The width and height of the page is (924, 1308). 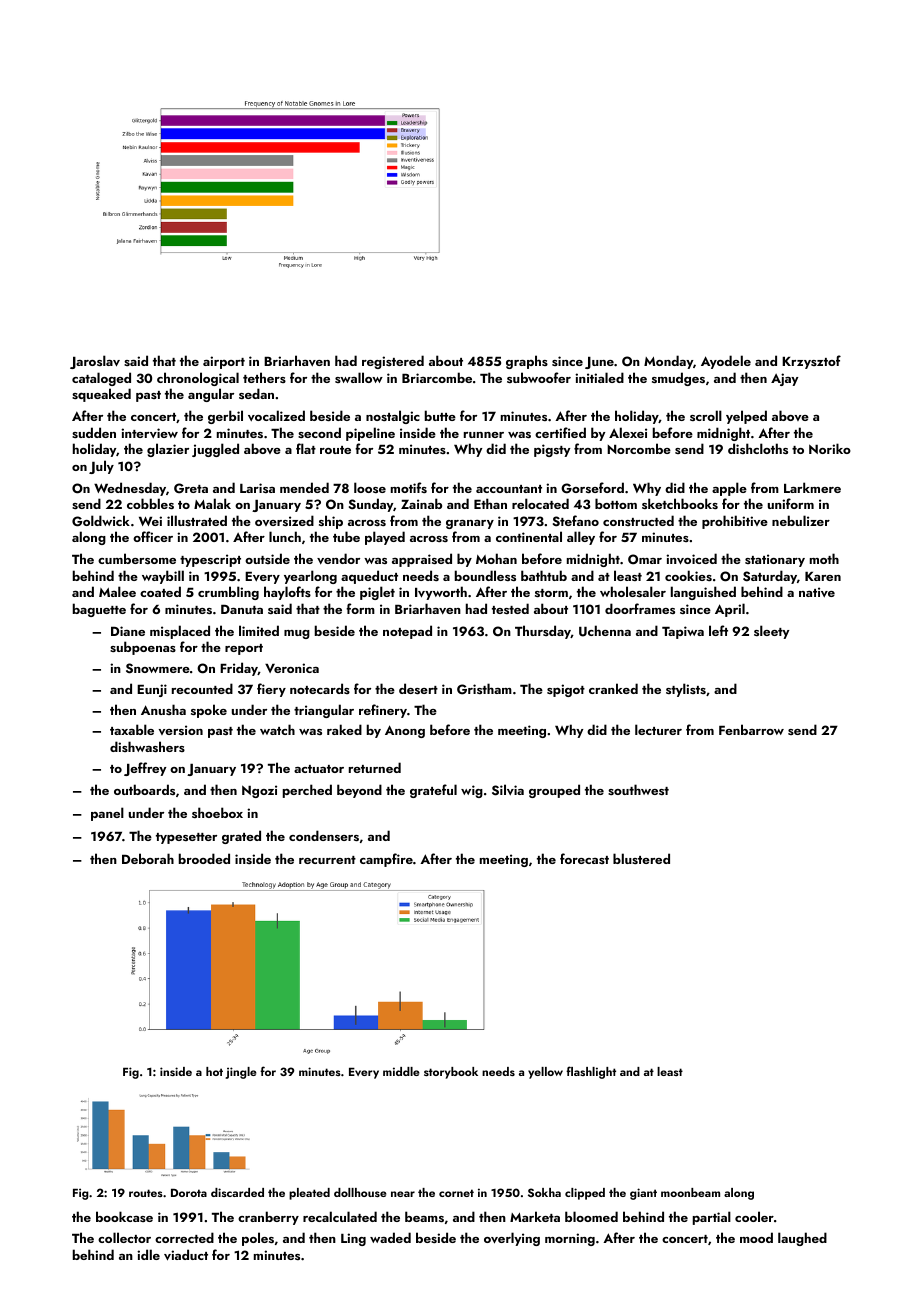 I want to click on cataloged, so click(x=101, y=379).
